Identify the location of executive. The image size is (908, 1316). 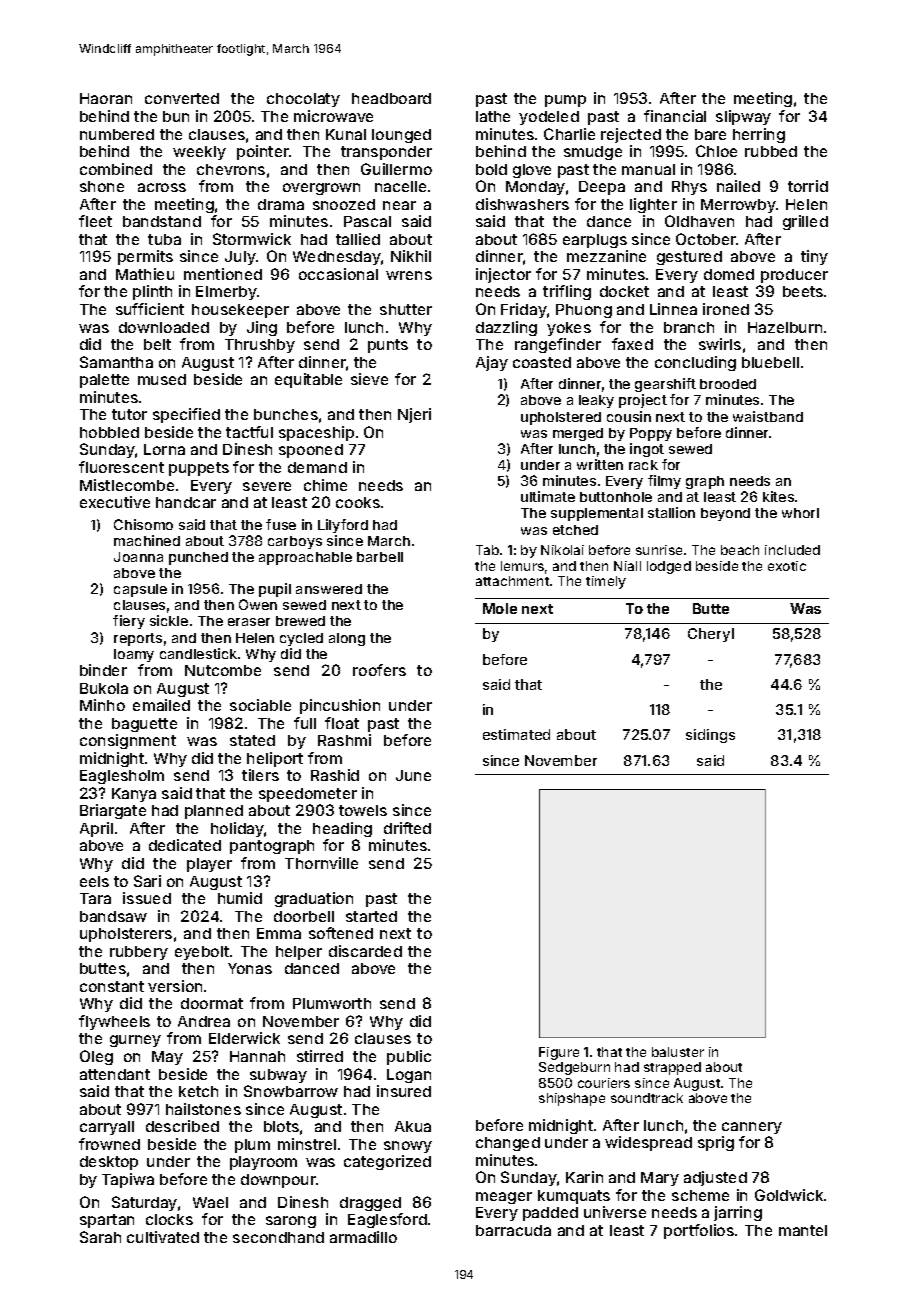
(115, 502).
